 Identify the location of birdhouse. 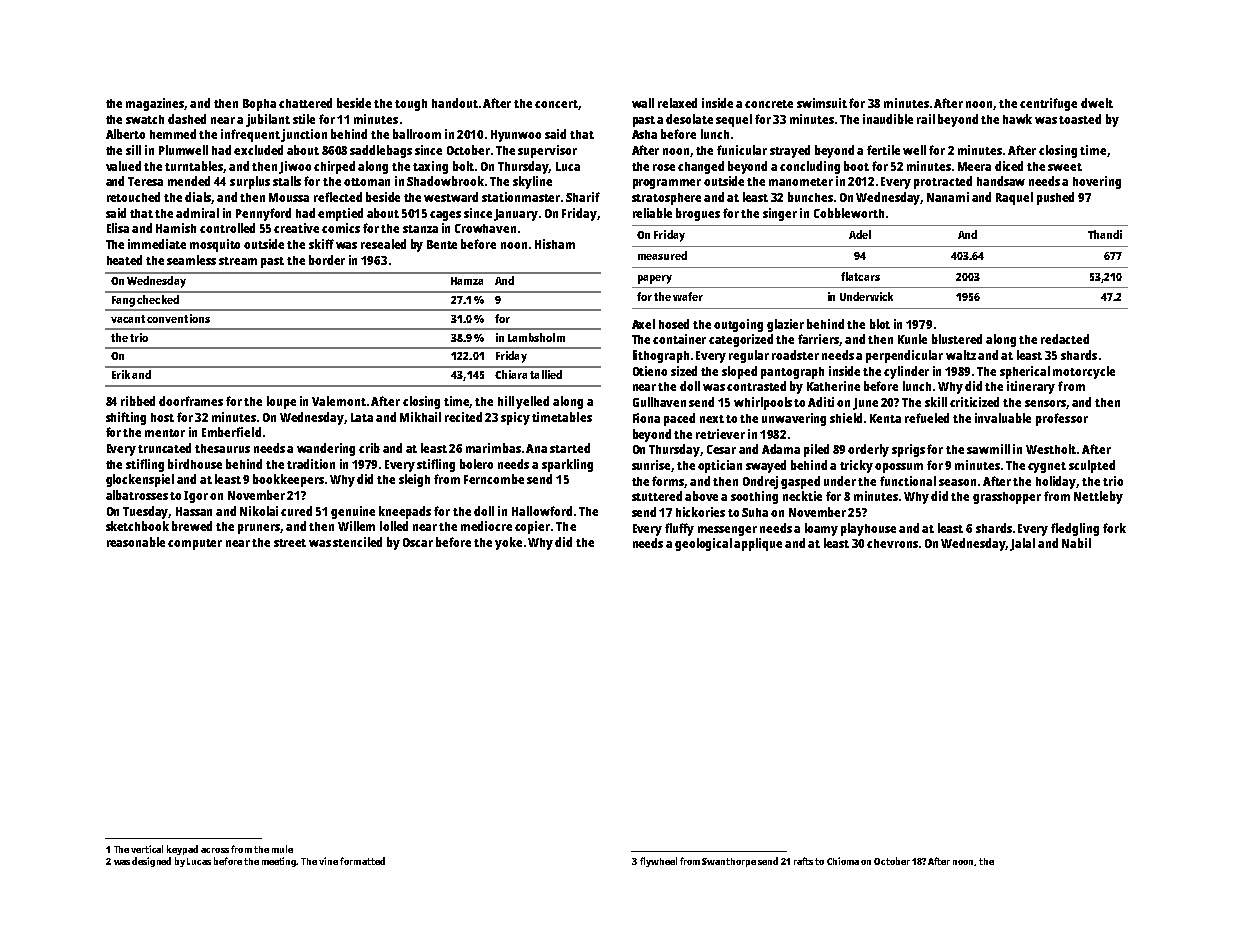
(195, 464).
